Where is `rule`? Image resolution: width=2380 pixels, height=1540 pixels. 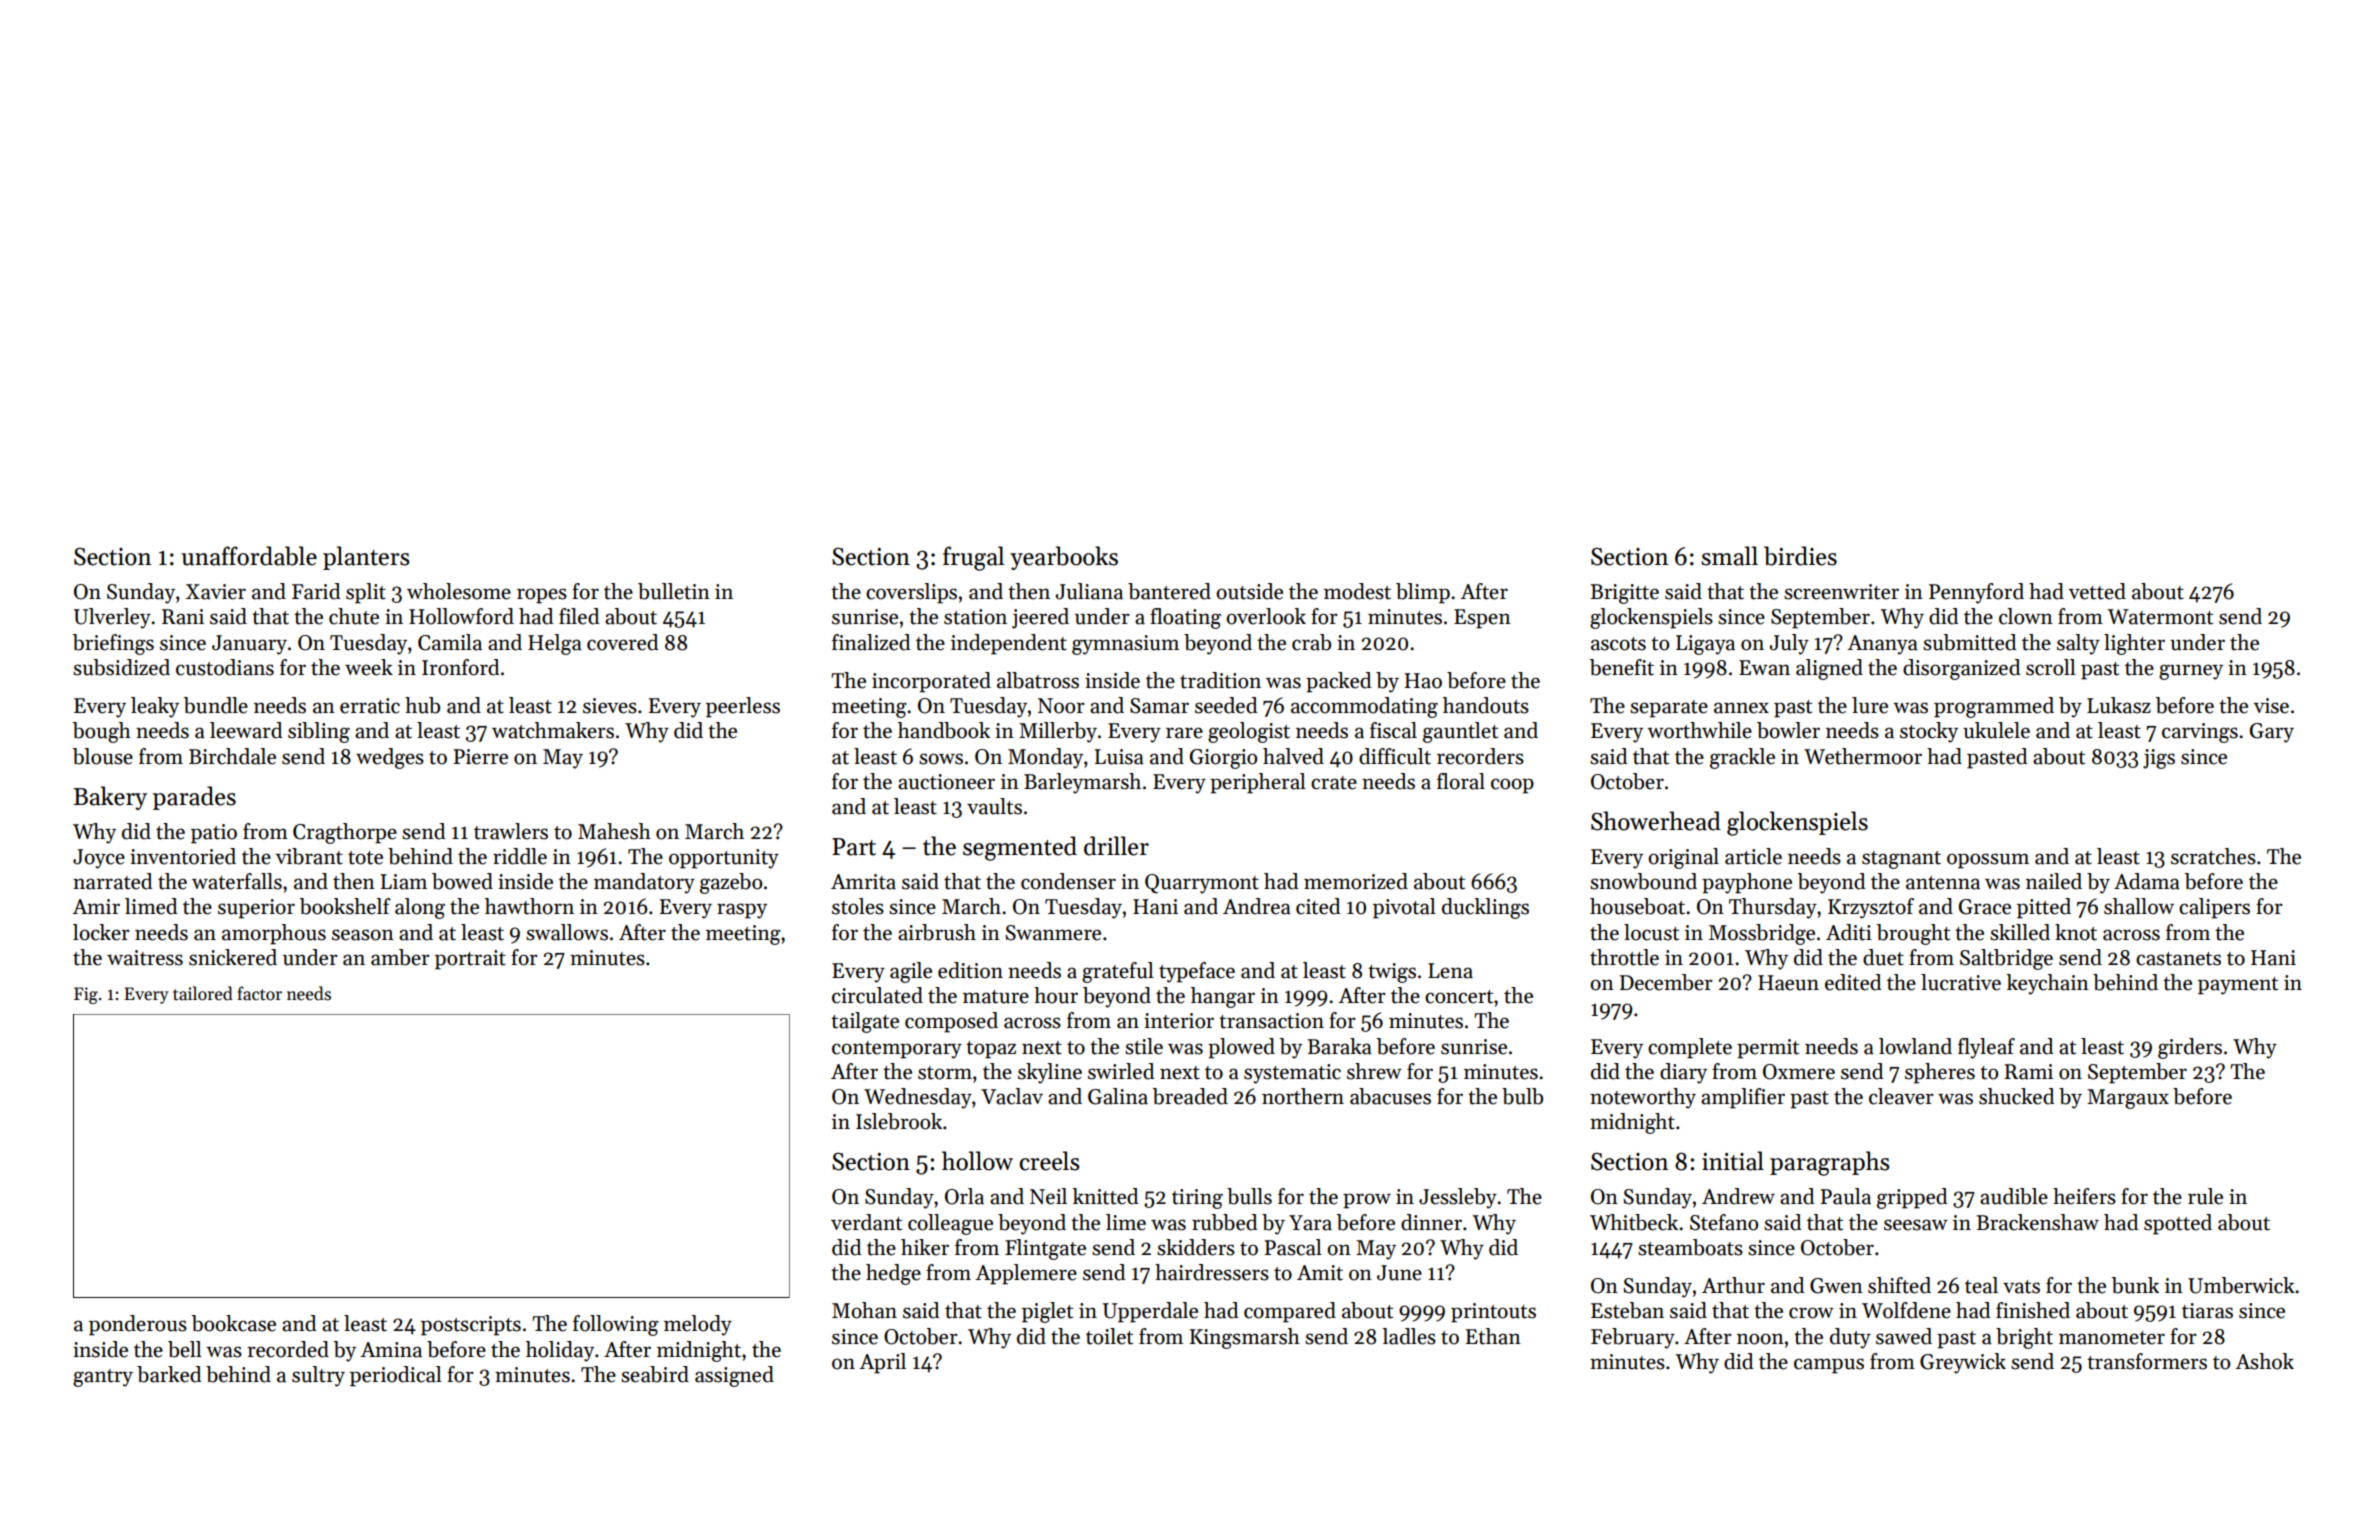
rule is located at coordinates (2205, 1196).
